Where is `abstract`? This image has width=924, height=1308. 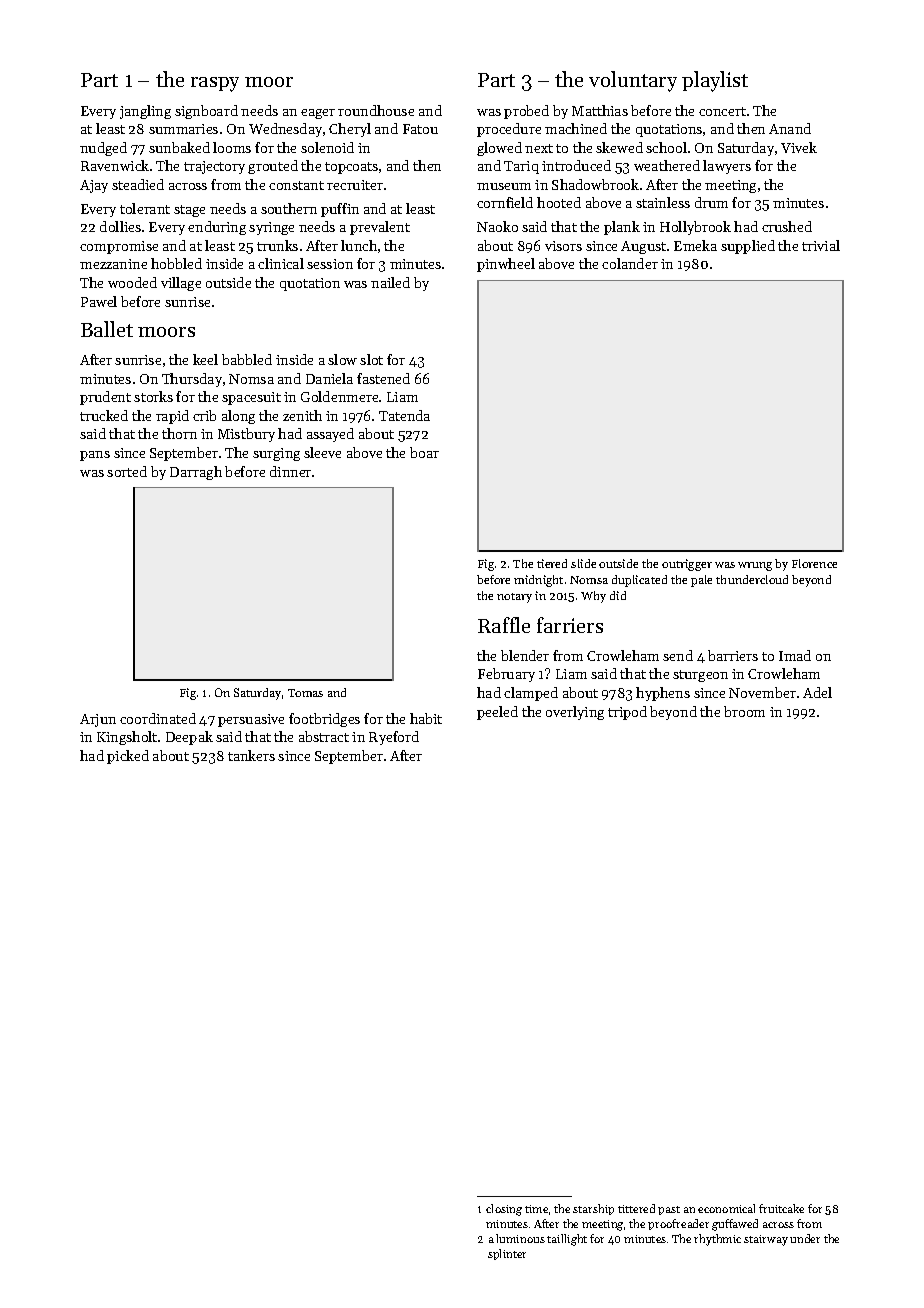 abstract is located at coordinates (324, 736).
